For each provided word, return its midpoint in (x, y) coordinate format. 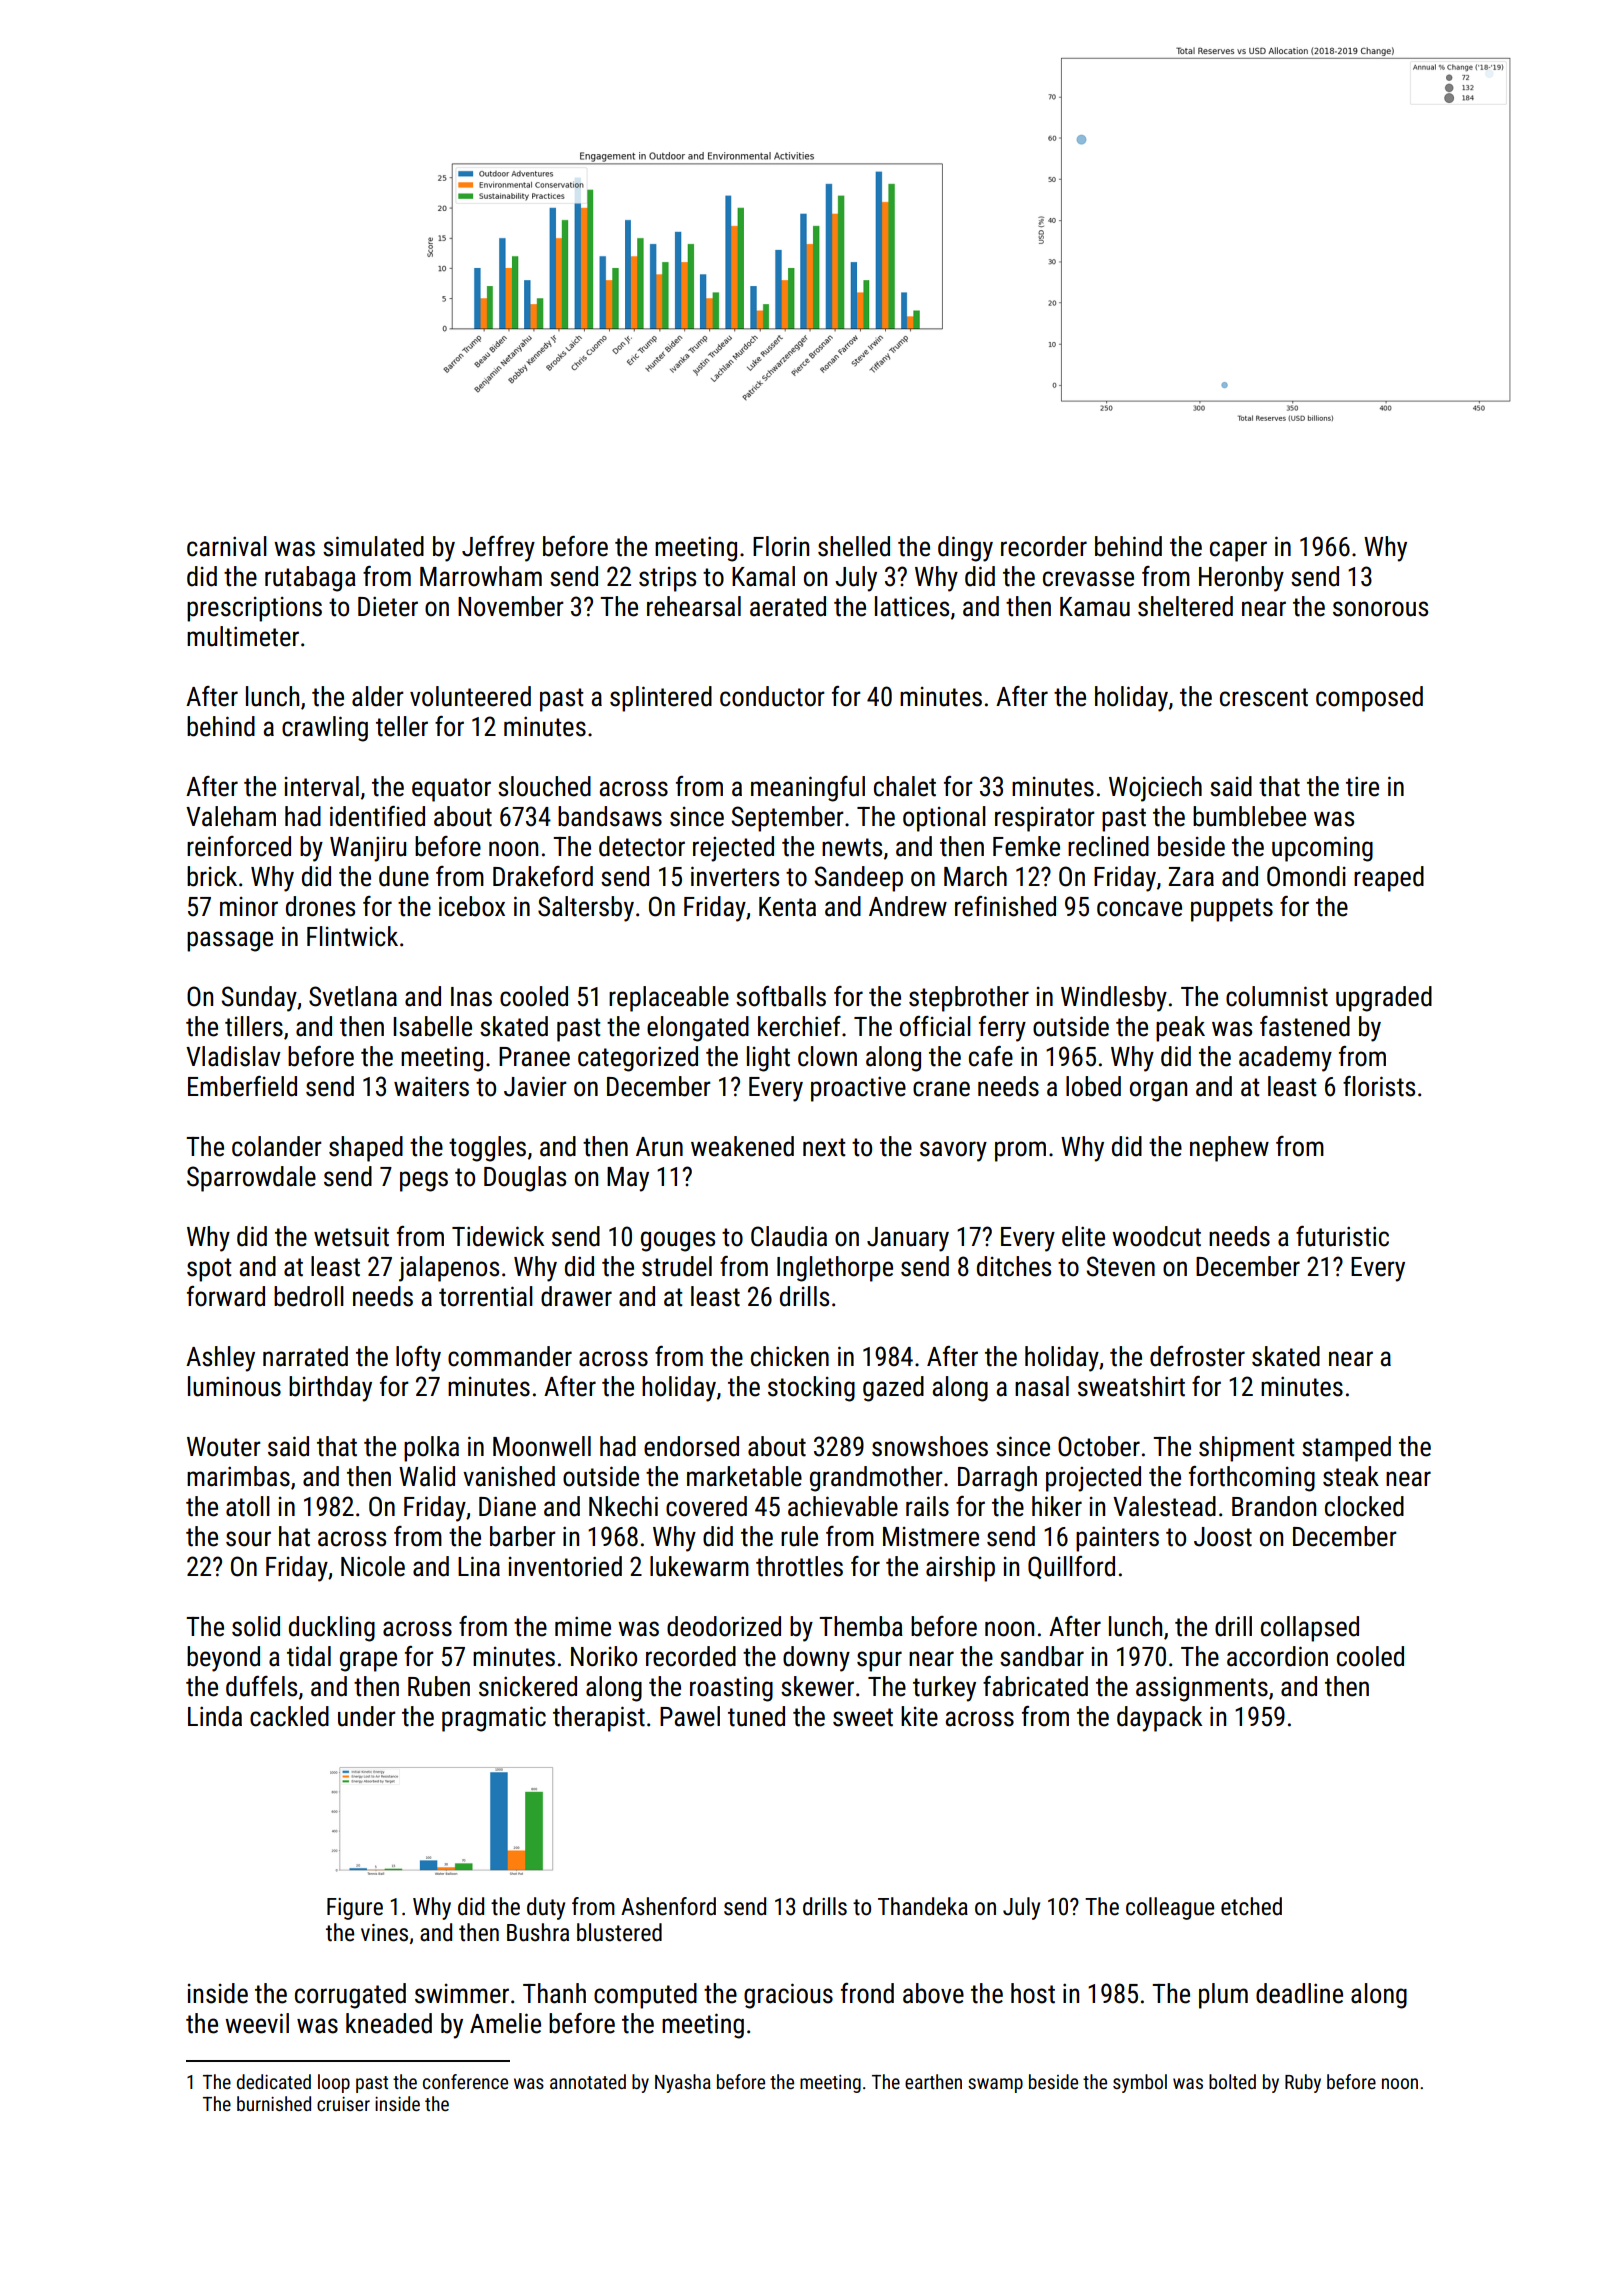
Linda (215, 1716)
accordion (1277, 1656)
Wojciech (1155, 789)
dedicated (274, 2081)
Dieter (388, 606)
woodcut (1156, 1236)
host (1033, 1993)
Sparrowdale (251, 1179)
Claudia (789, 1236)
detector (642, 846)
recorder (1044, 546)
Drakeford (543, 876)
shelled (854, 546)
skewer (817, 1686)
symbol (1140, 2083)
